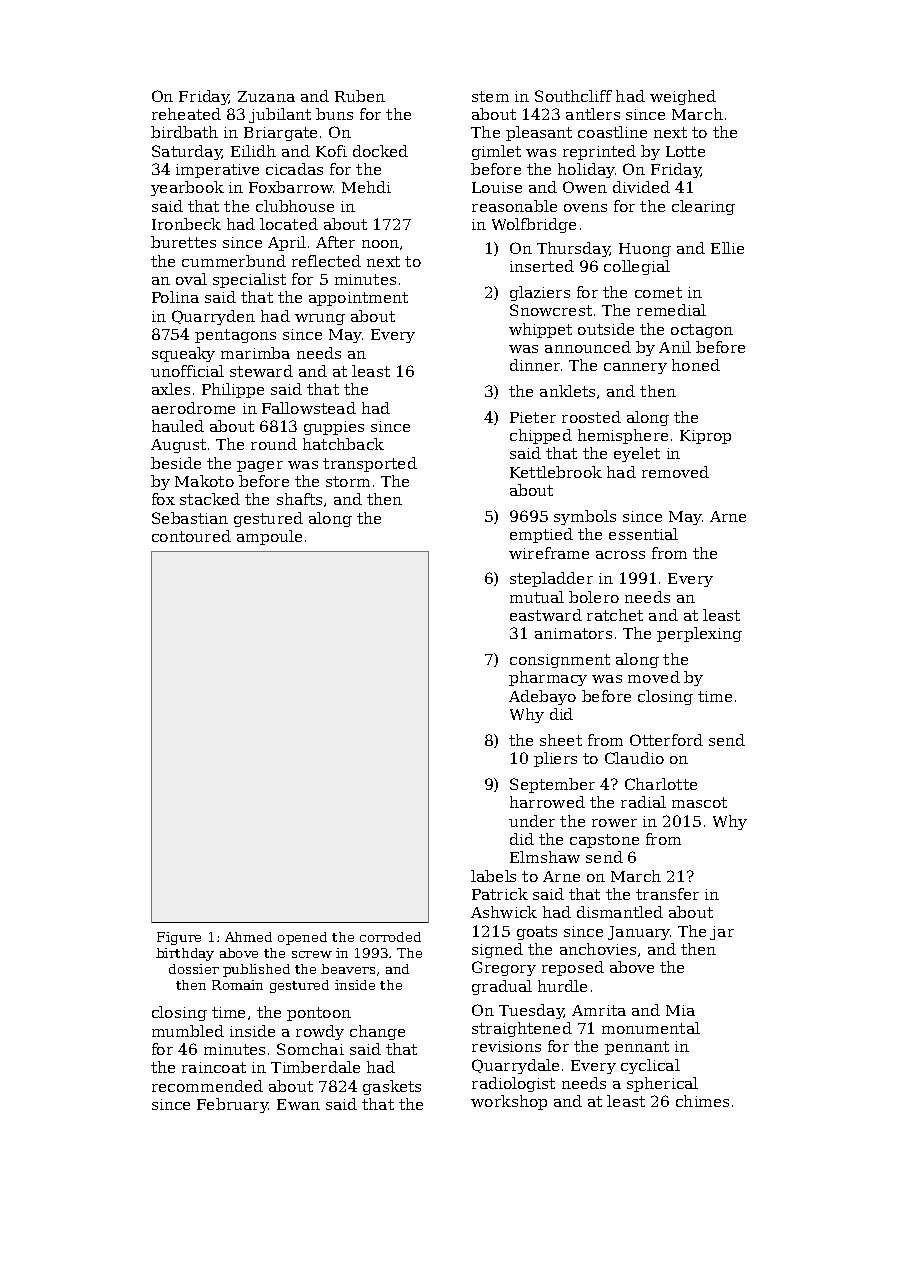  What do you see at coordinates (599, 152) in the screenshot?
I see `reprinted` at bounding box center [599, 152].
